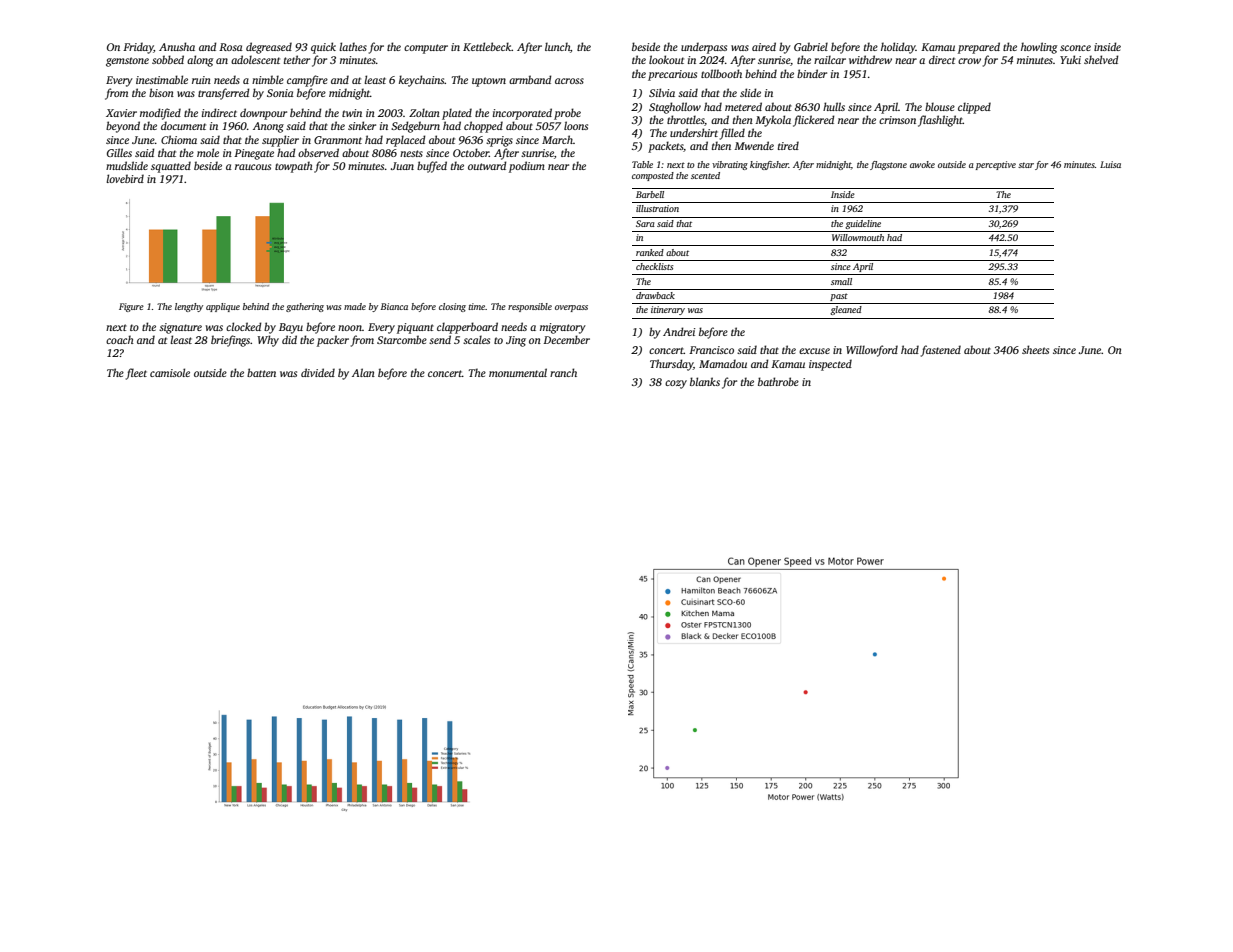  What do you see at coordinates (231, 47) in the page?
I see `Rosa` at bounding box center [231, 47].
